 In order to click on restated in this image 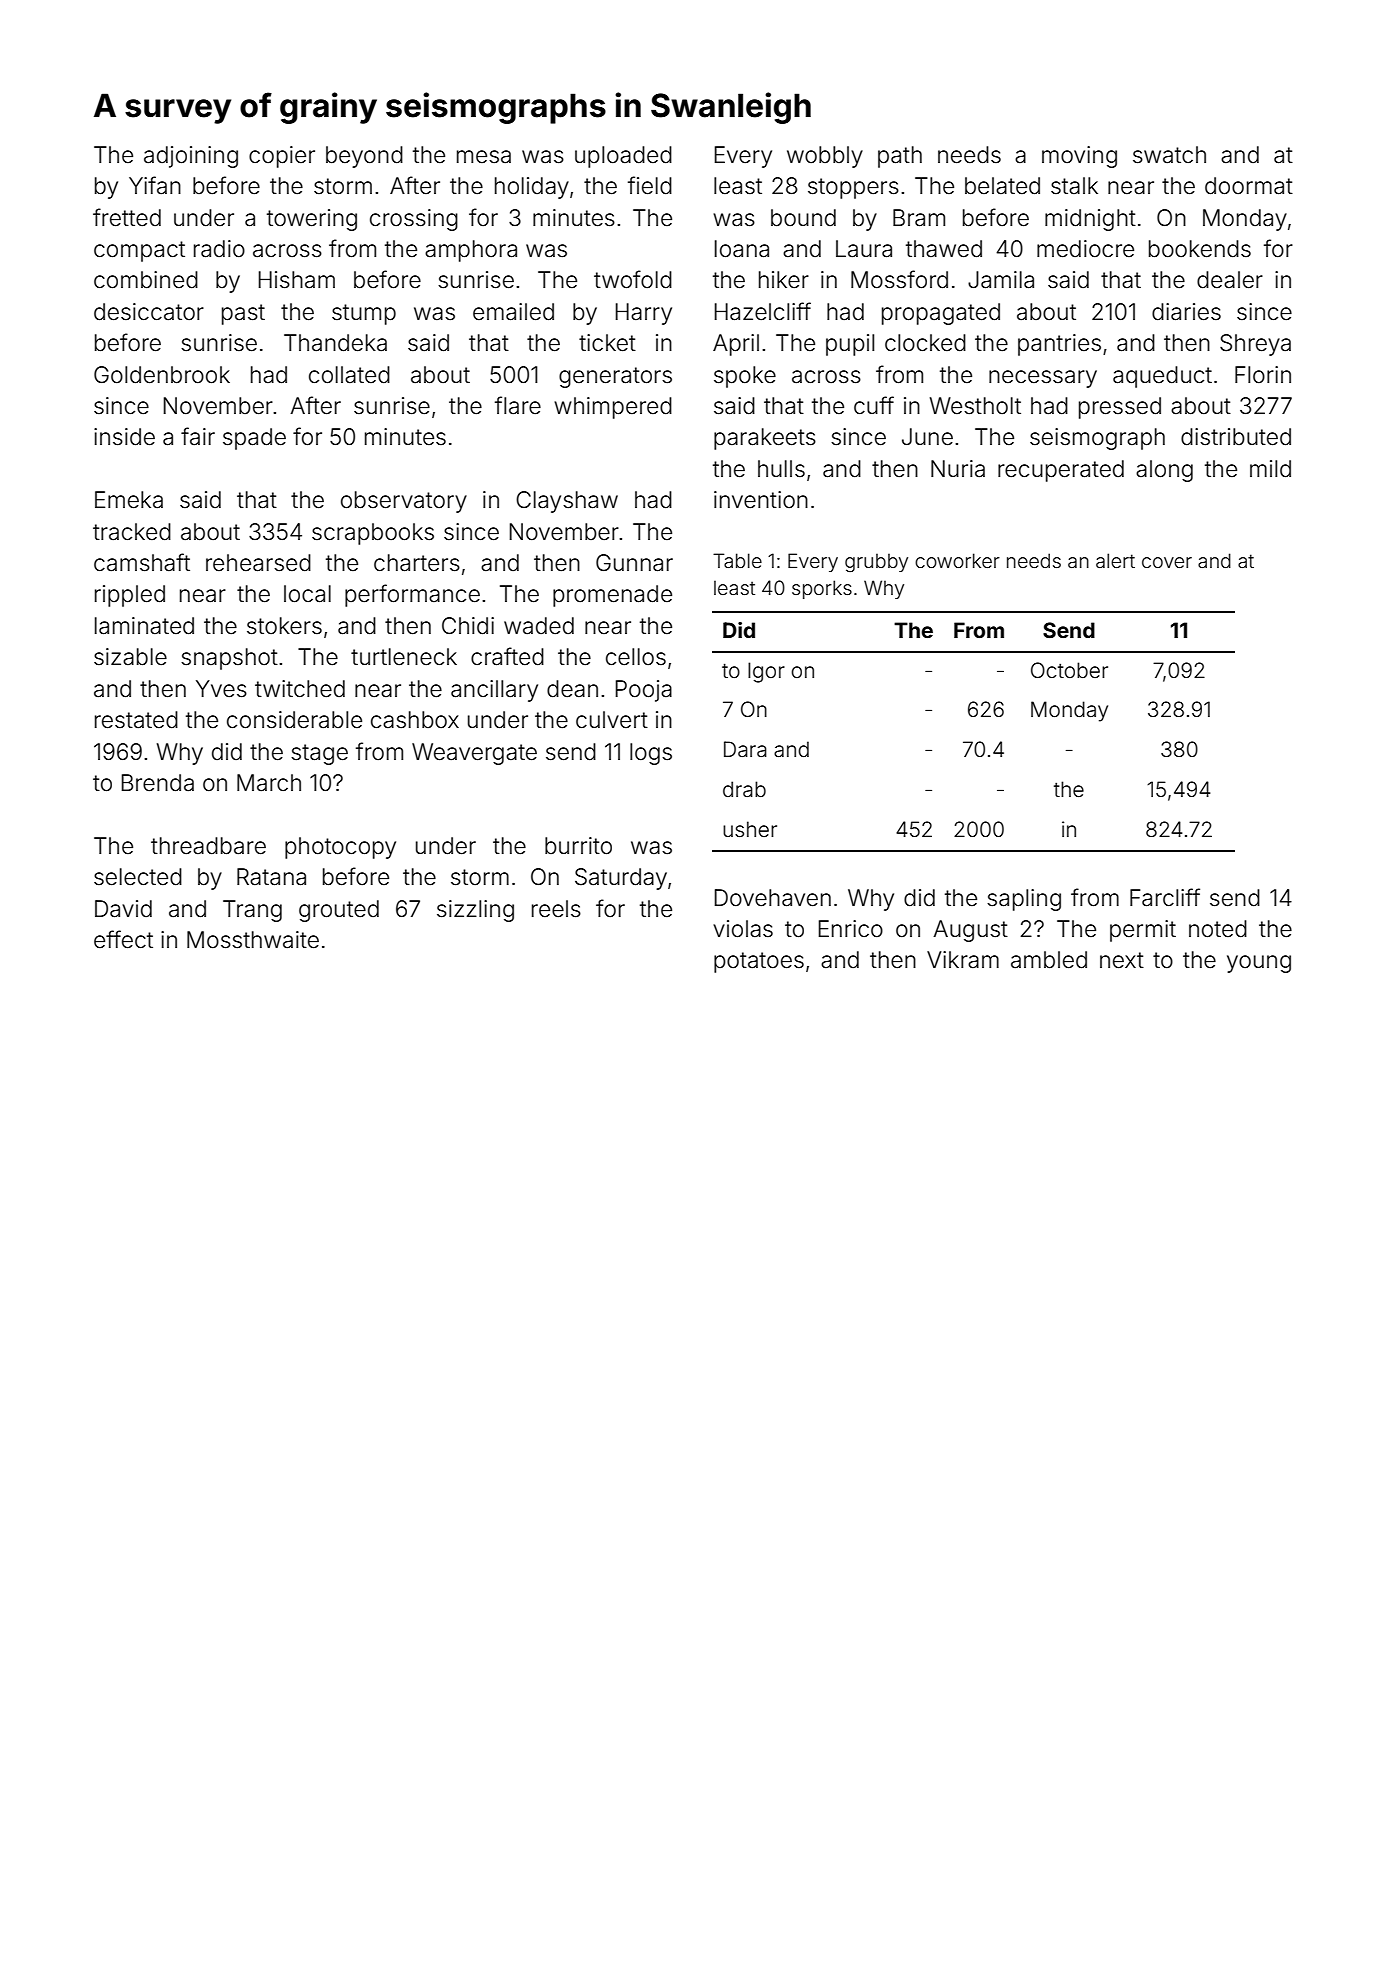, I will do `click(136, 720)`.
